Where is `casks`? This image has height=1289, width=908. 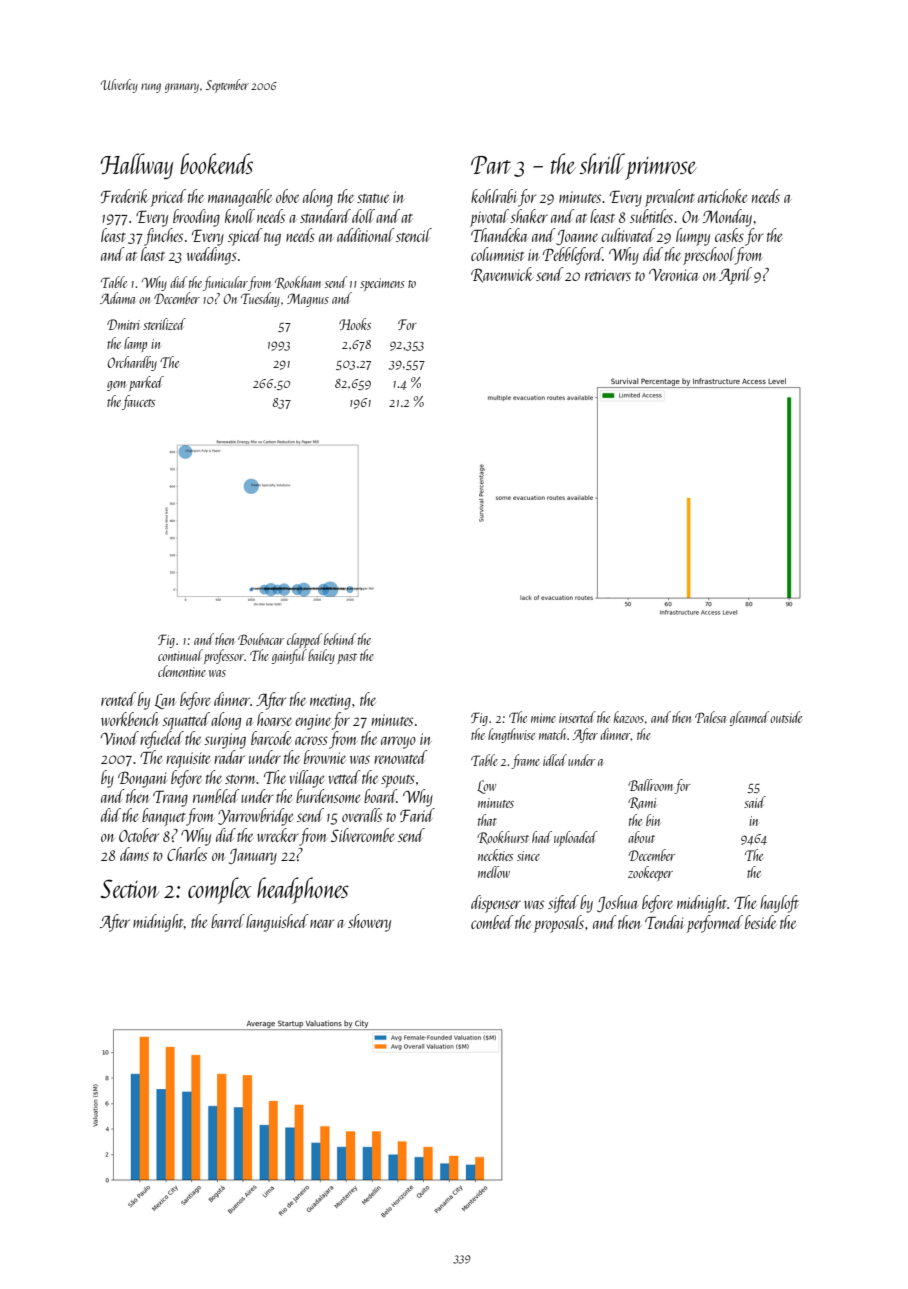 casks is located at coordinates (729, 235).
